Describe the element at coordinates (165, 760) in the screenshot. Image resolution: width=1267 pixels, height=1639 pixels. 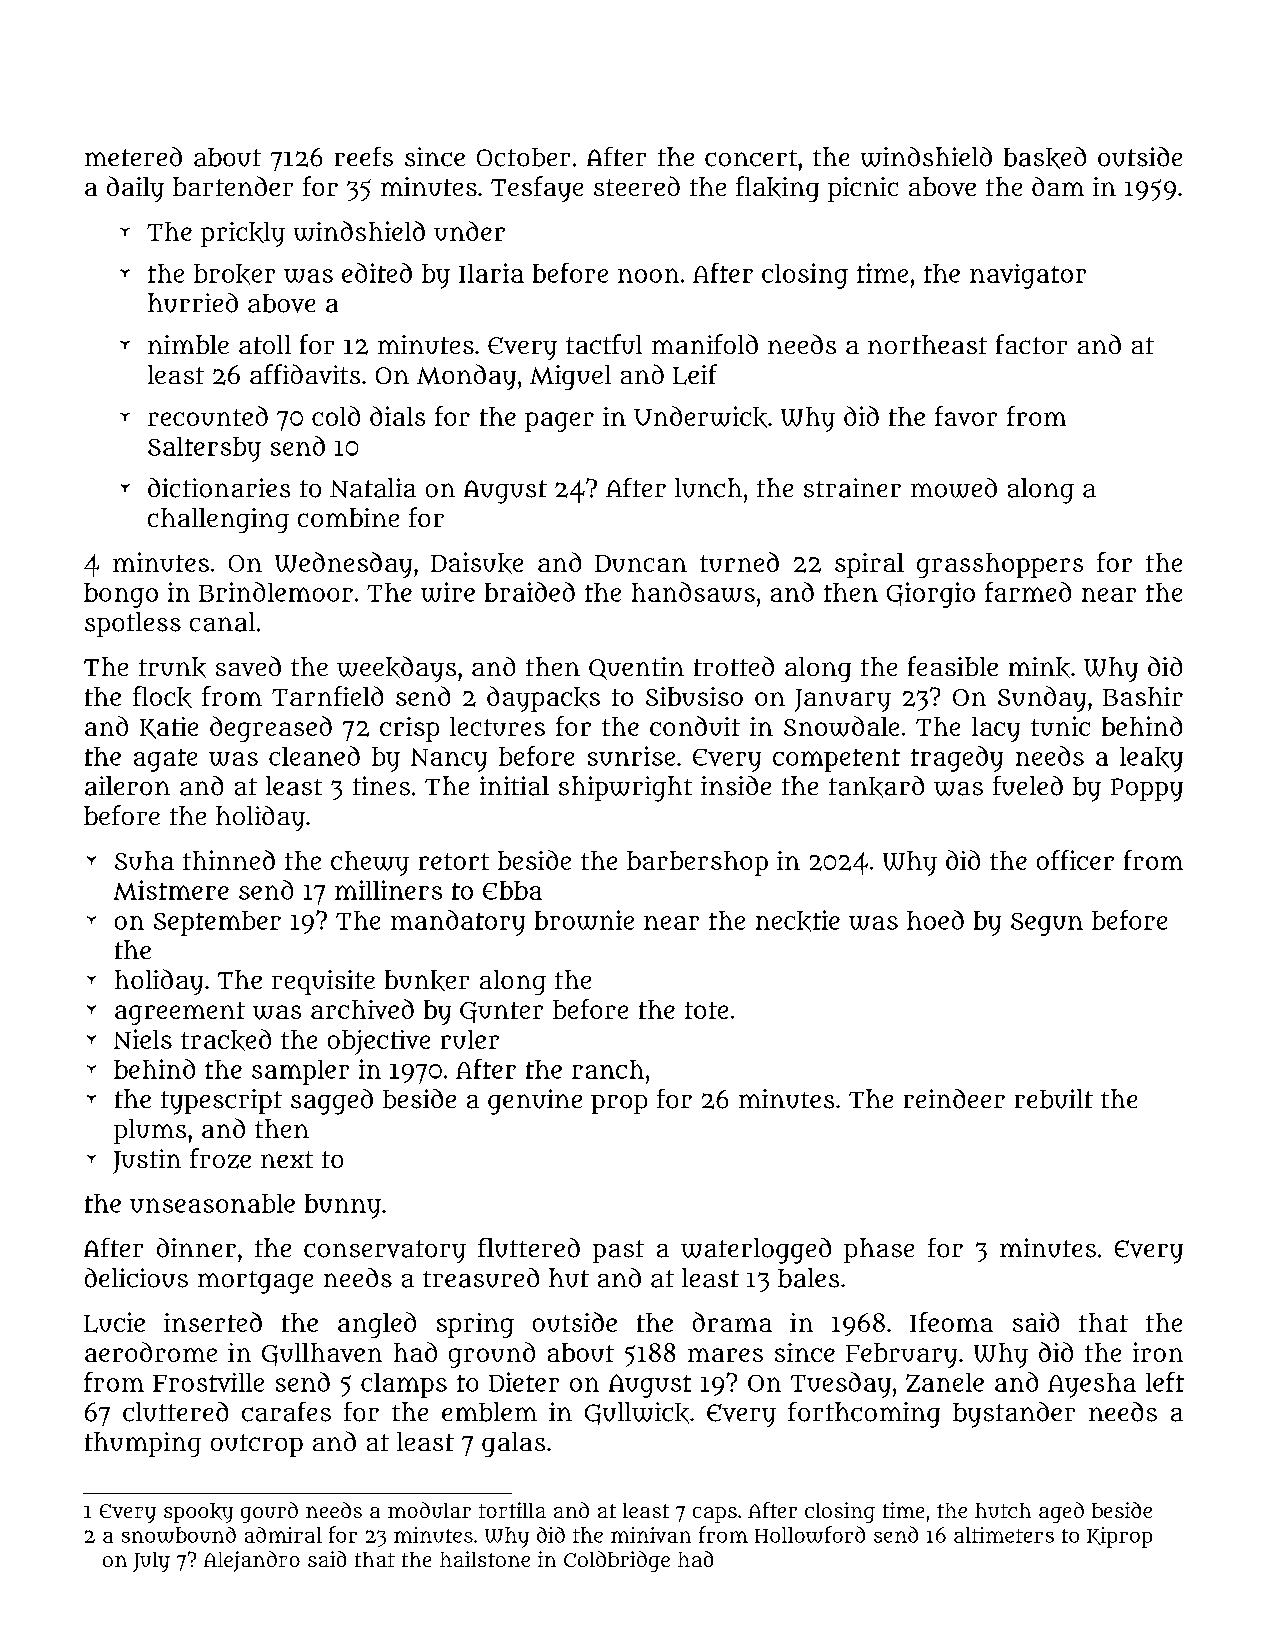
I see `agate` at that location.
